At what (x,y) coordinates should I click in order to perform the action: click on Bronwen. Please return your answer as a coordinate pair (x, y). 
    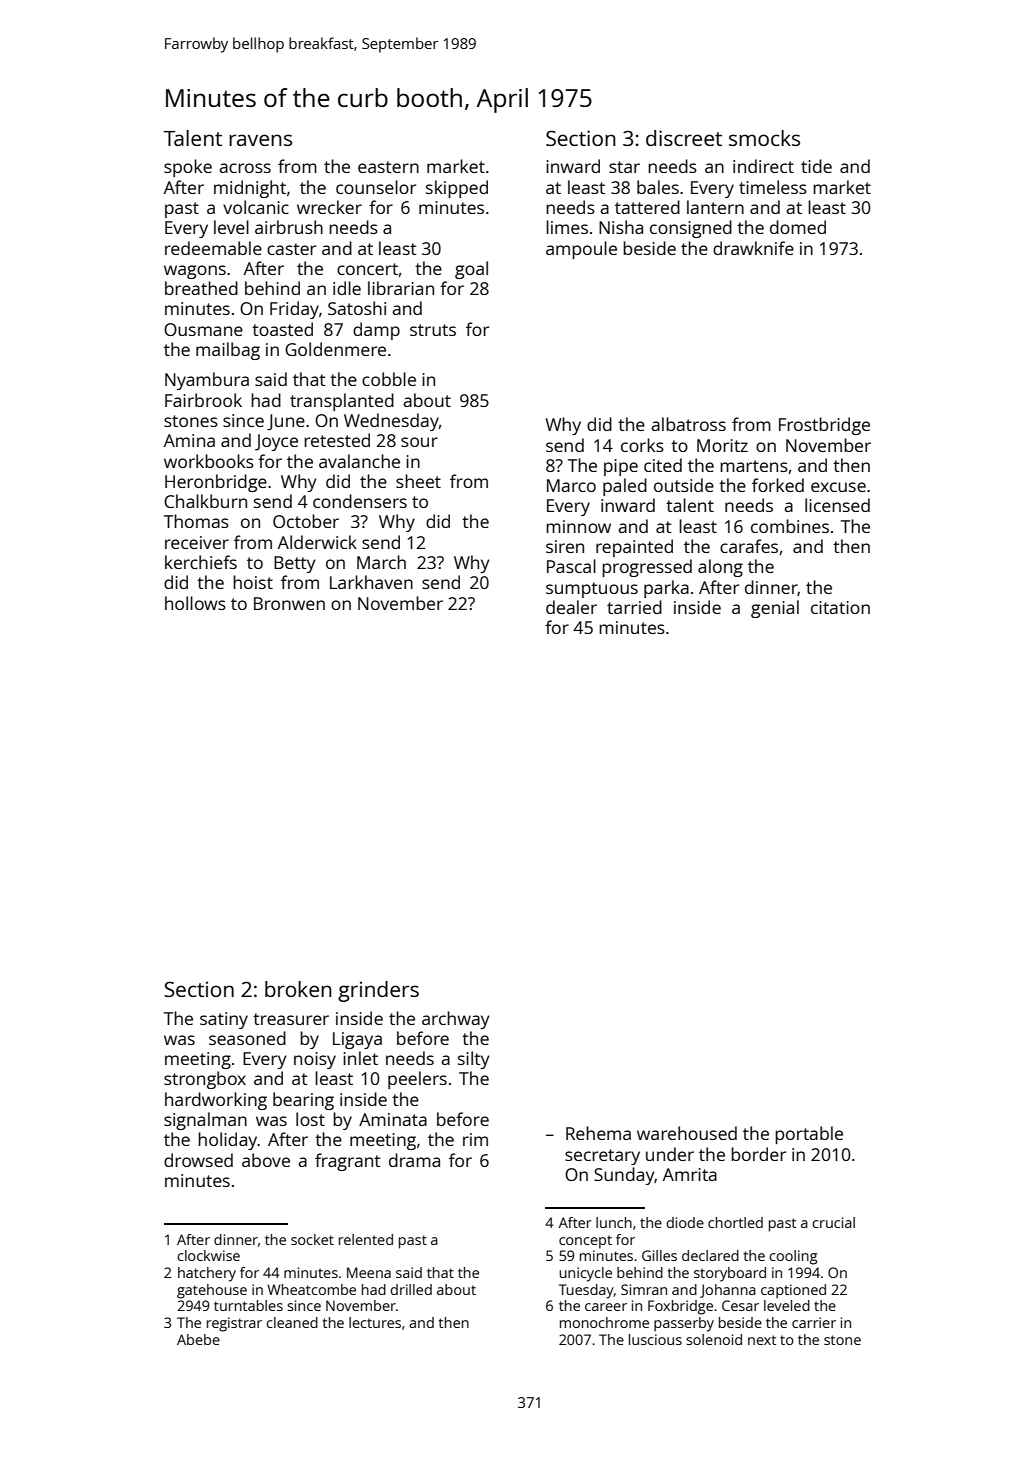
    Looking at the image, I should click on (289, 603).
